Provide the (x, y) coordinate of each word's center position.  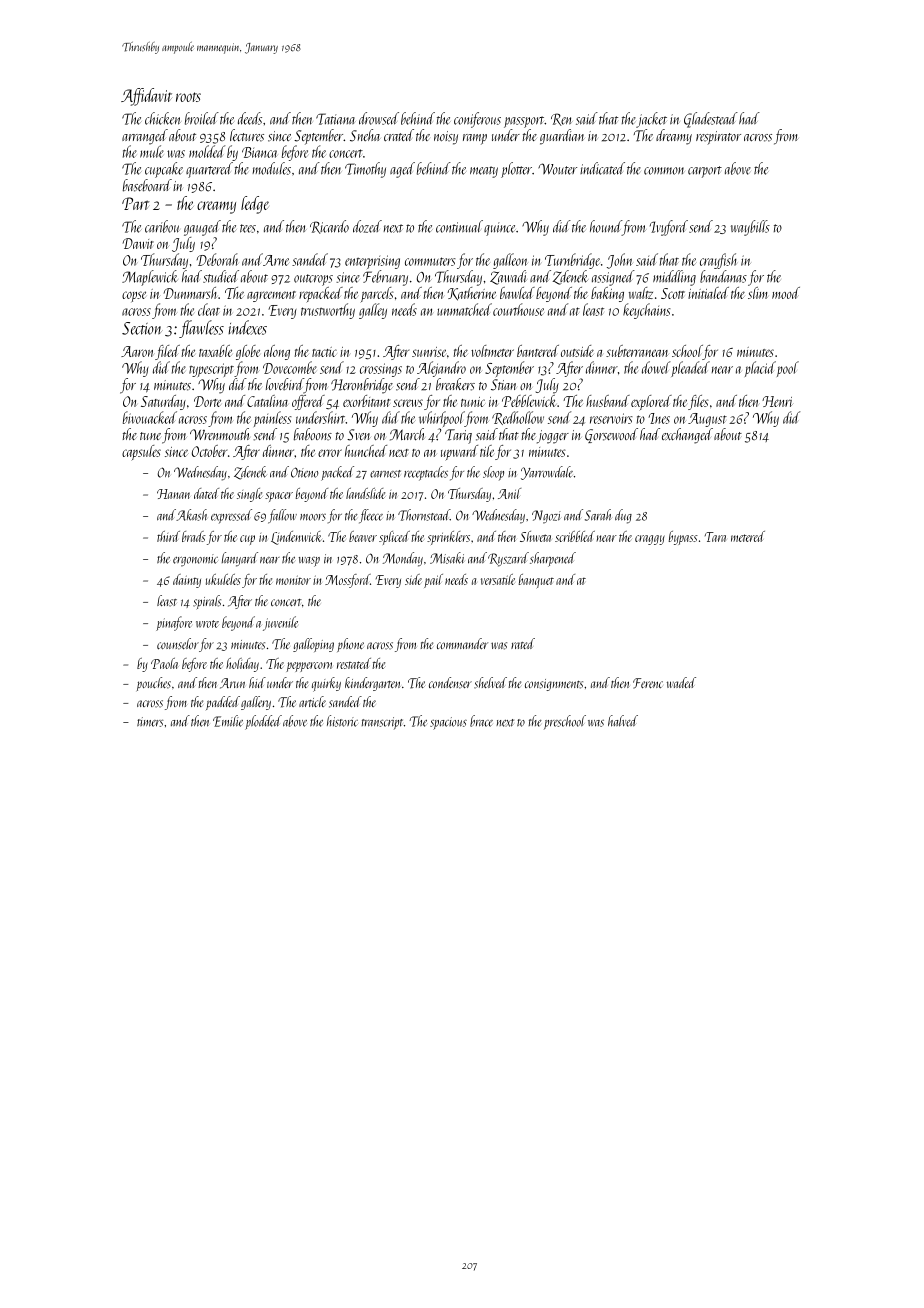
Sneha (365, 135)
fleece (371, 516)
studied (221, 276)
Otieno (304, 472)
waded (681, 682)
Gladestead (711, 120)
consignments (554, 685)
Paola (164, 663)
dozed (367, 226)
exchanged (687, 436)
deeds (250, 118)
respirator (718, 138)
